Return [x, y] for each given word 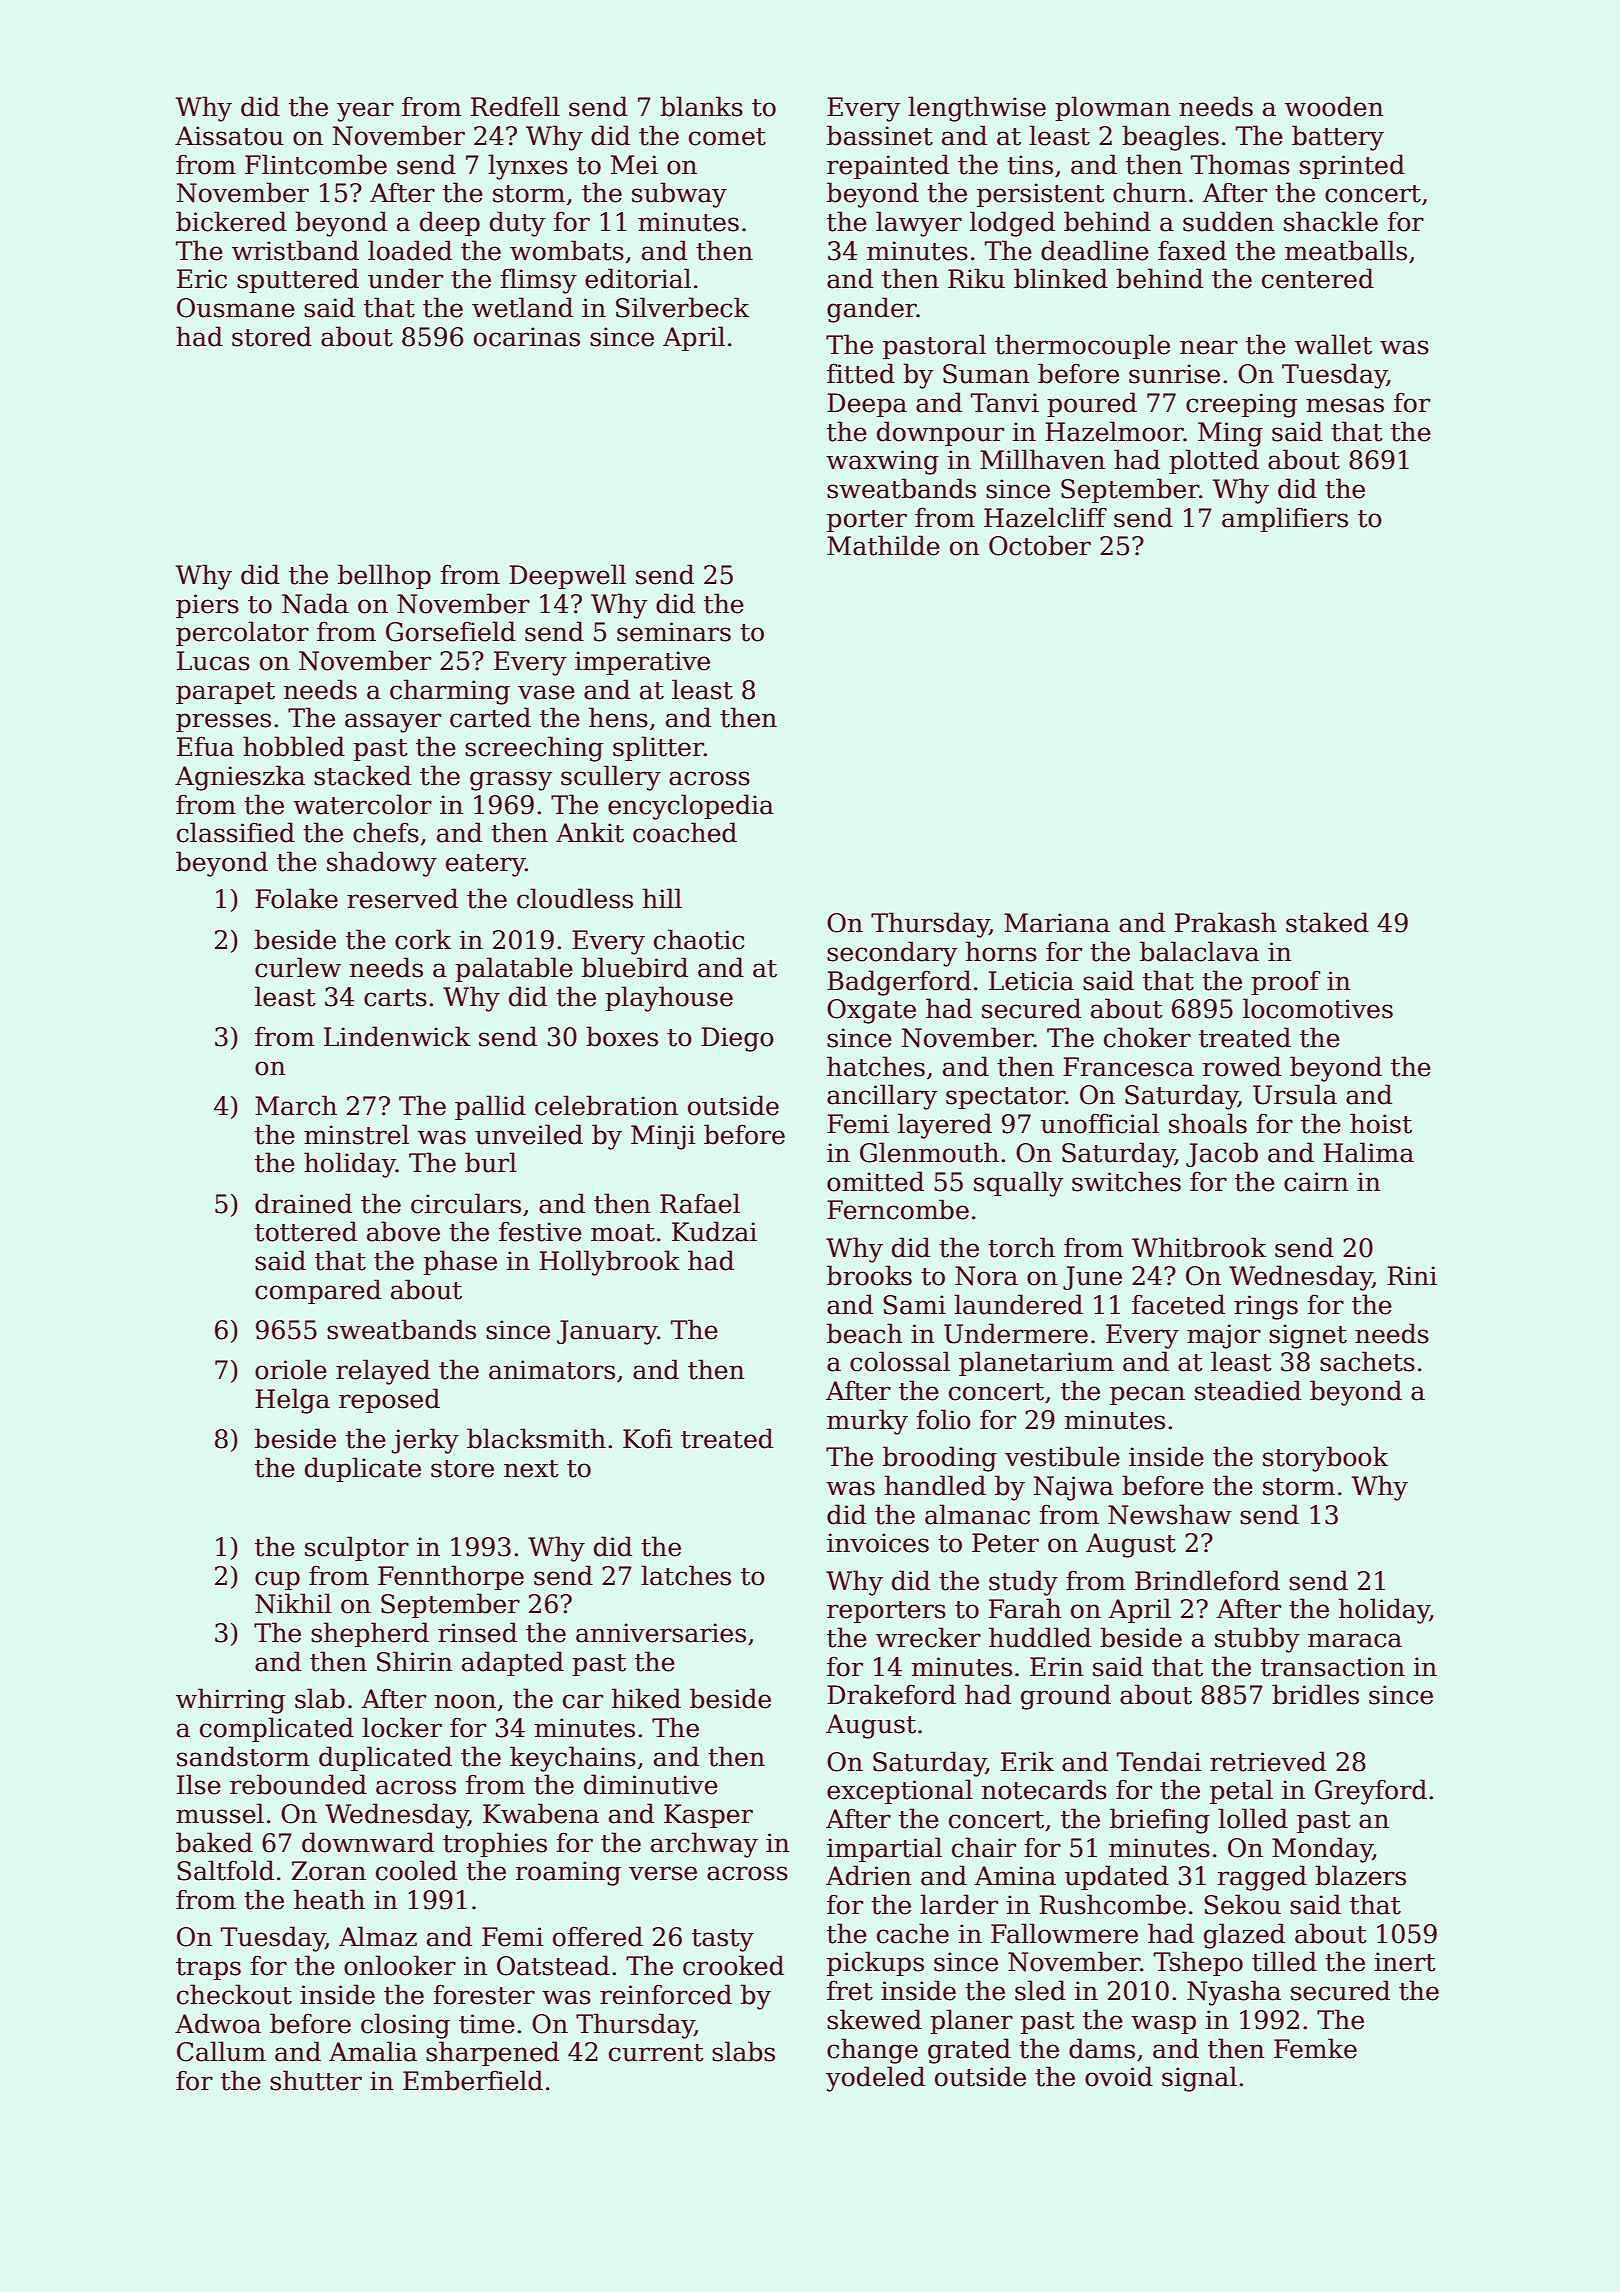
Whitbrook [1199, 1247]
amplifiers [1285, 519]
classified [236, 832]
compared [318, 1291]
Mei [634, 165]
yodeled [875, 2079]
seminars [674, 632]
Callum [221, 2051]
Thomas [1240, 164]
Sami [914, 1305]
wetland [522, 307]
